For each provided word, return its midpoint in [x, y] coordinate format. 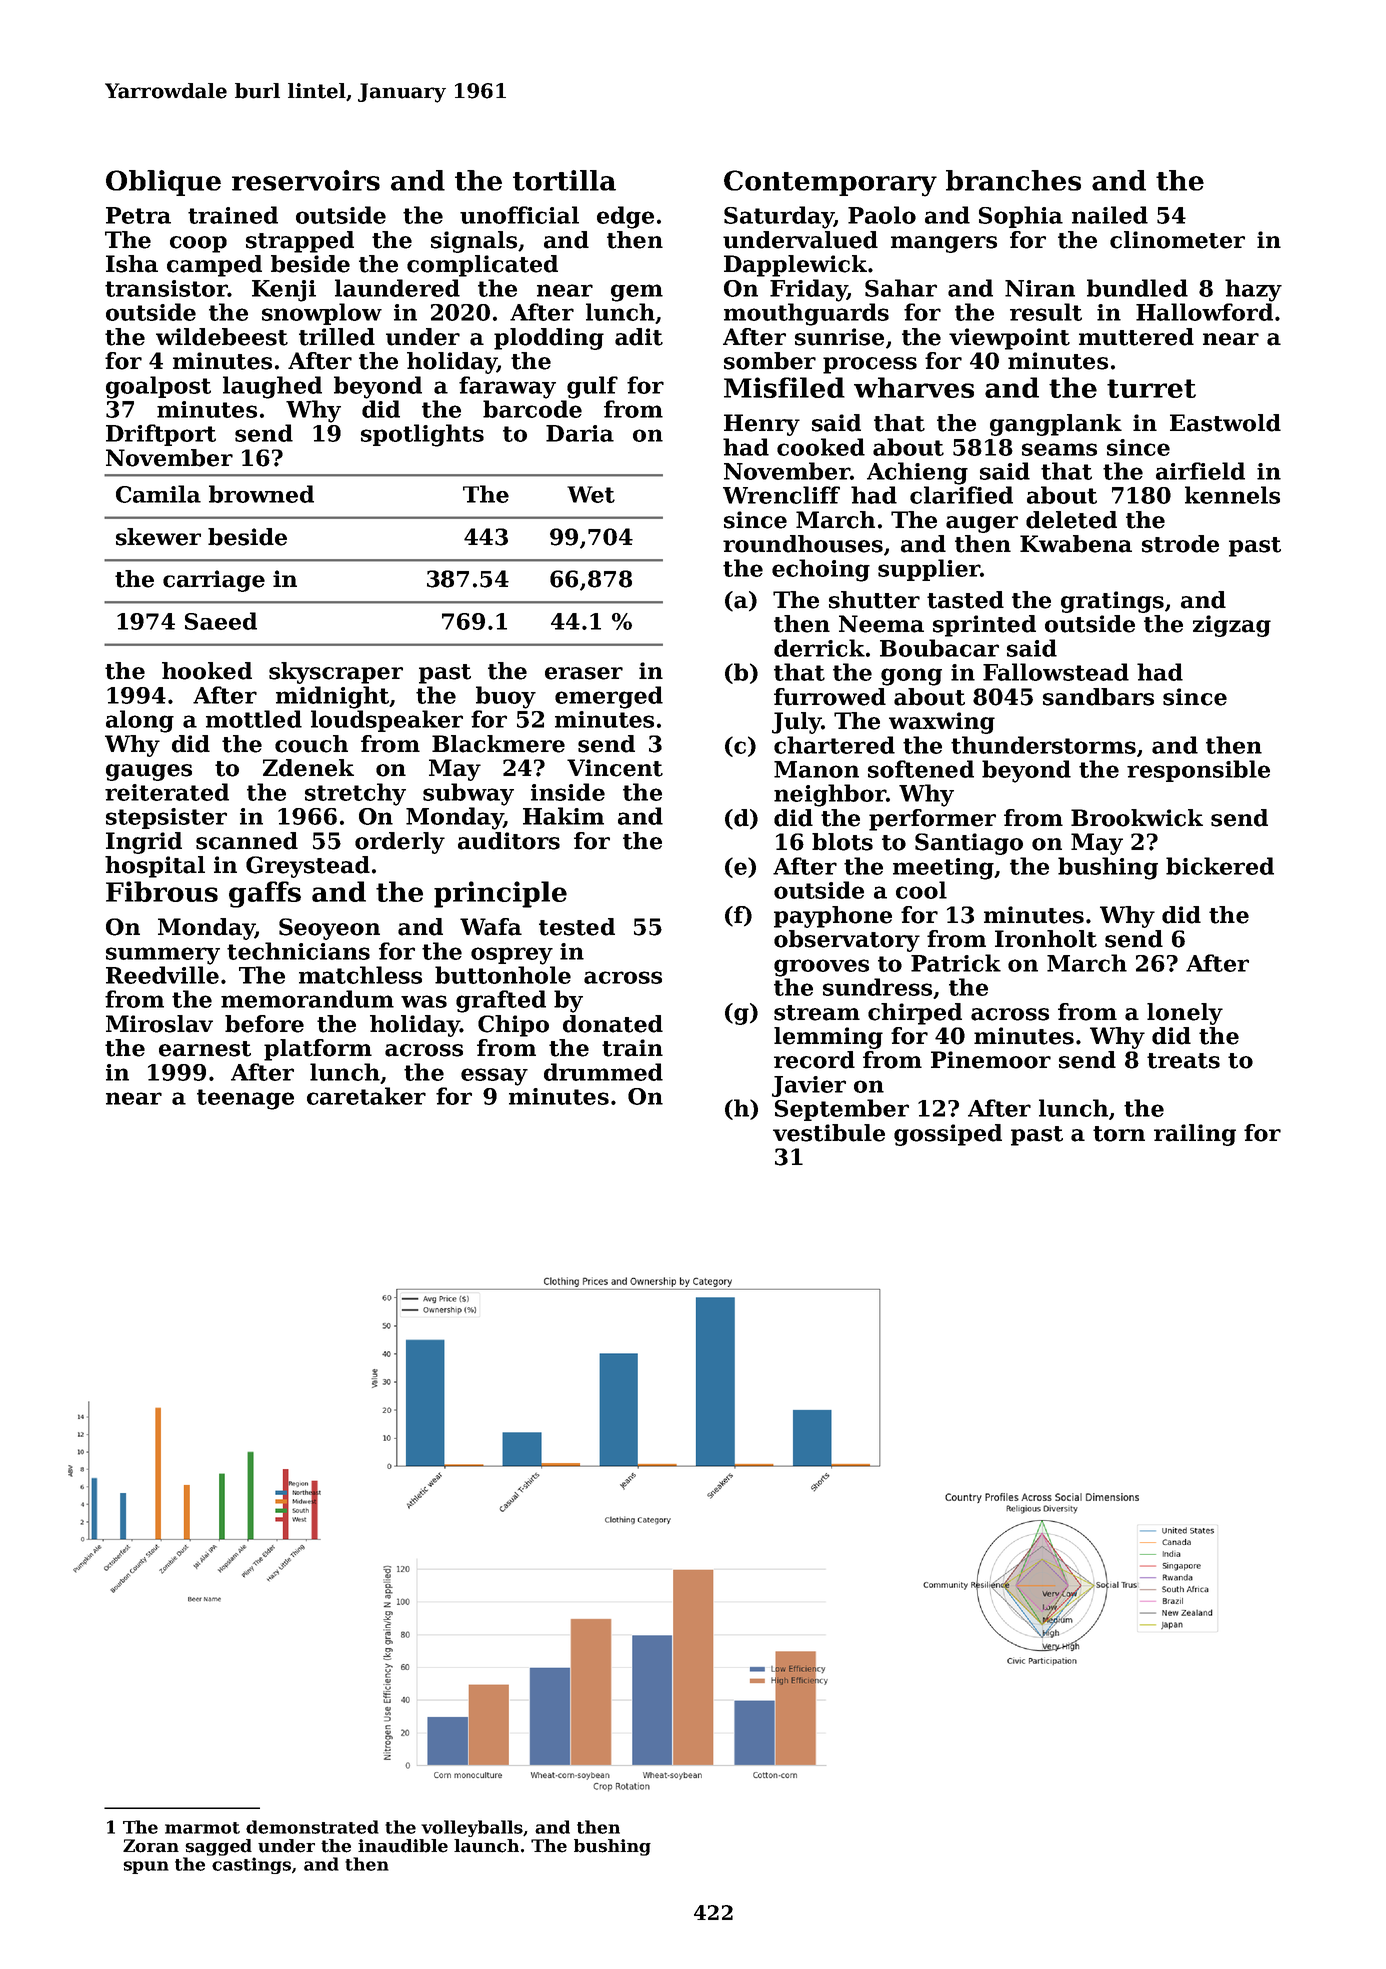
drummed [603, 1072]
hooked [207, 671]
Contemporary [830, 183]
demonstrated [312, 1827]
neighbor [830, 795]
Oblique [163, 183]
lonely [1185, 1014]
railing [1195, 1135]
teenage [245, 1099]
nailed [1110, 215]
